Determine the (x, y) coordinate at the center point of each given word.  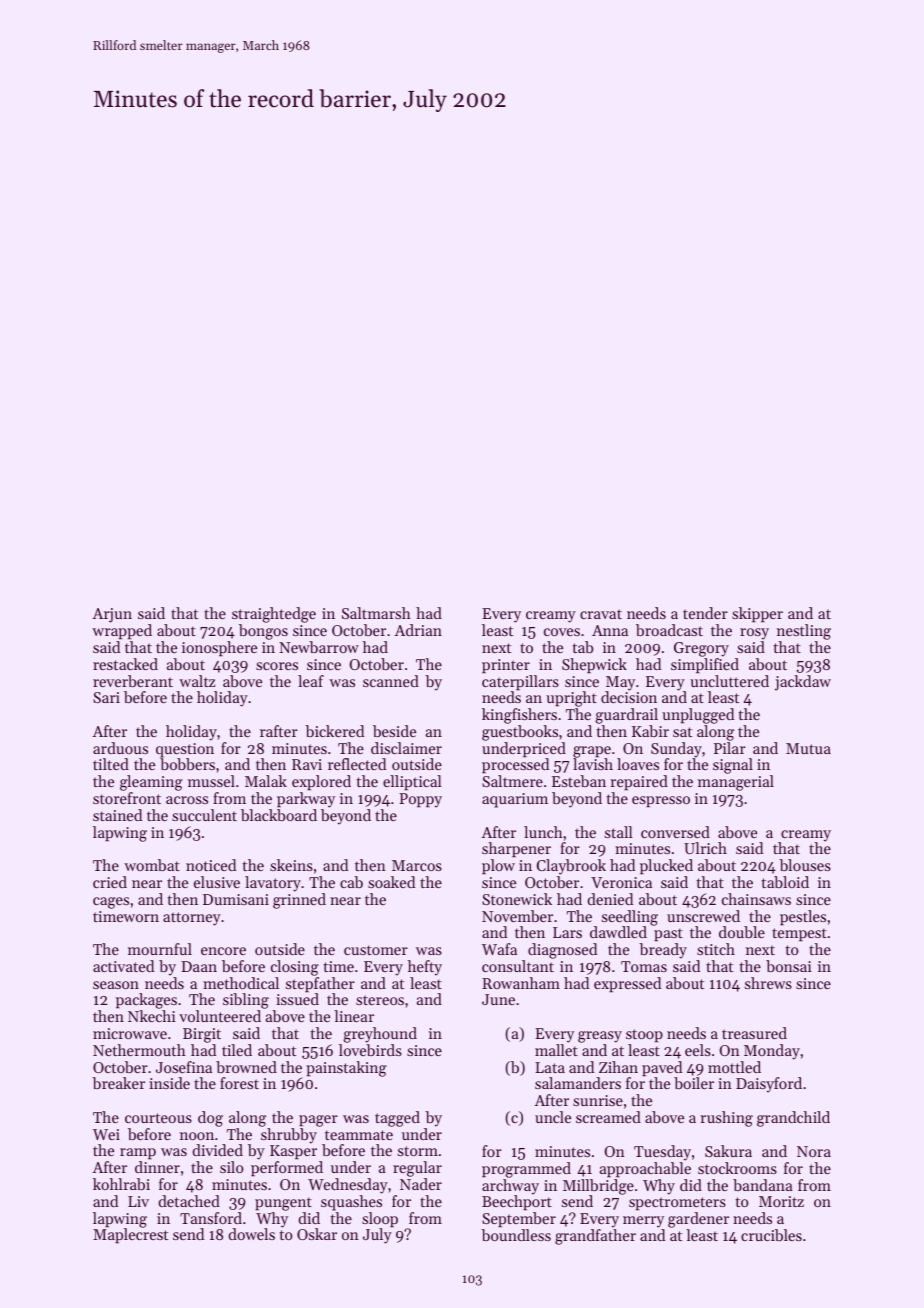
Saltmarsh (376, 613)
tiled (237, 1050)
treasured (754, 1033)
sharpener (516, 849)
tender (705, 613)
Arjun (112, 615)
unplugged (698, 716)
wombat (152, 865)
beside (394, 731)
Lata (550, 1067)
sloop (380, 1219)
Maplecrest (130, 1235)
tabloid (785, 882)
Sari (106, 697)
